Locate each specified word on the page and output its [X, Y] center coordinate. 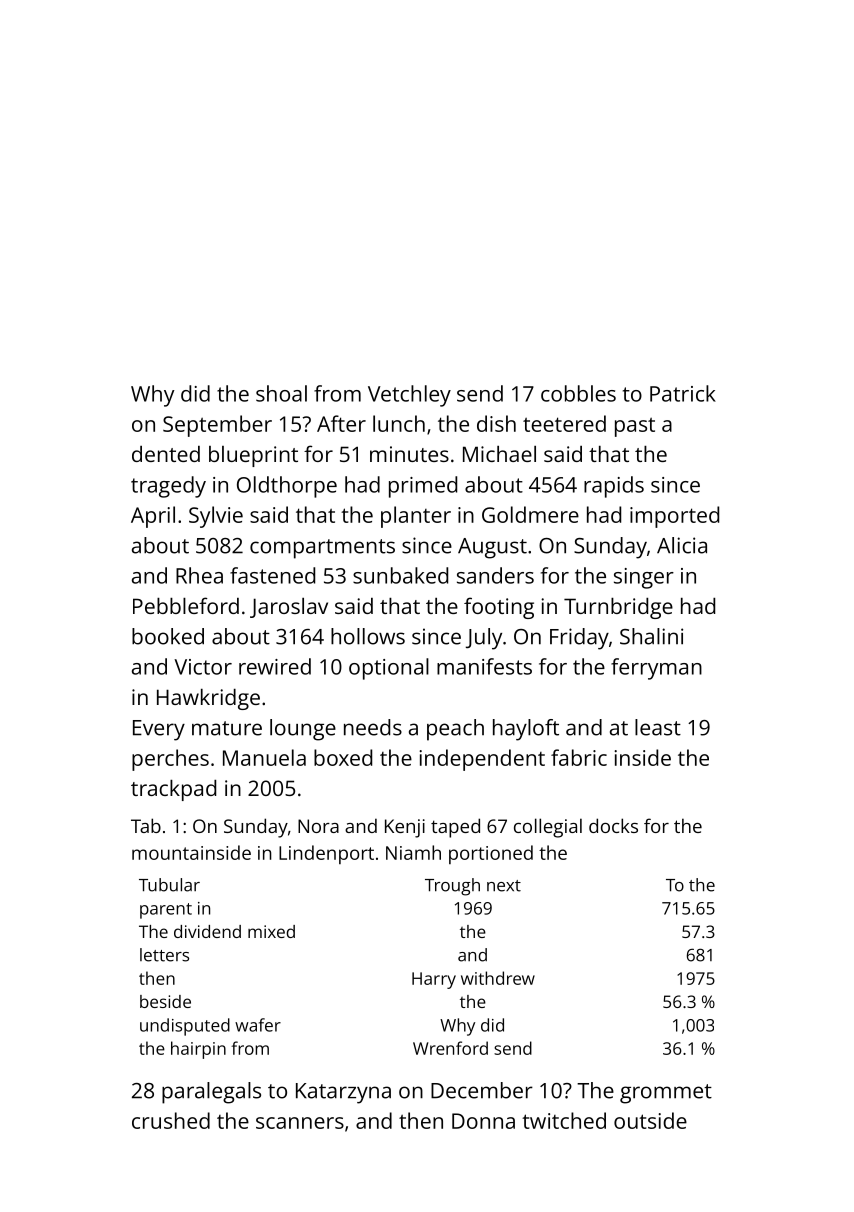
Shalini [651, 636]
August [492, 548]
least [658, 727]
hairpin [198, 1050]
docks [613, 825]
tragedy [168, 487]
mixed [271, 931]
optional [389, 669]
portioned [491, 854]
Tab [146, 825]
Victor [203, 667]
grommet [666, 1094]
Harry [434, 980]
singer [644, 578]
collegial [548, 828]
